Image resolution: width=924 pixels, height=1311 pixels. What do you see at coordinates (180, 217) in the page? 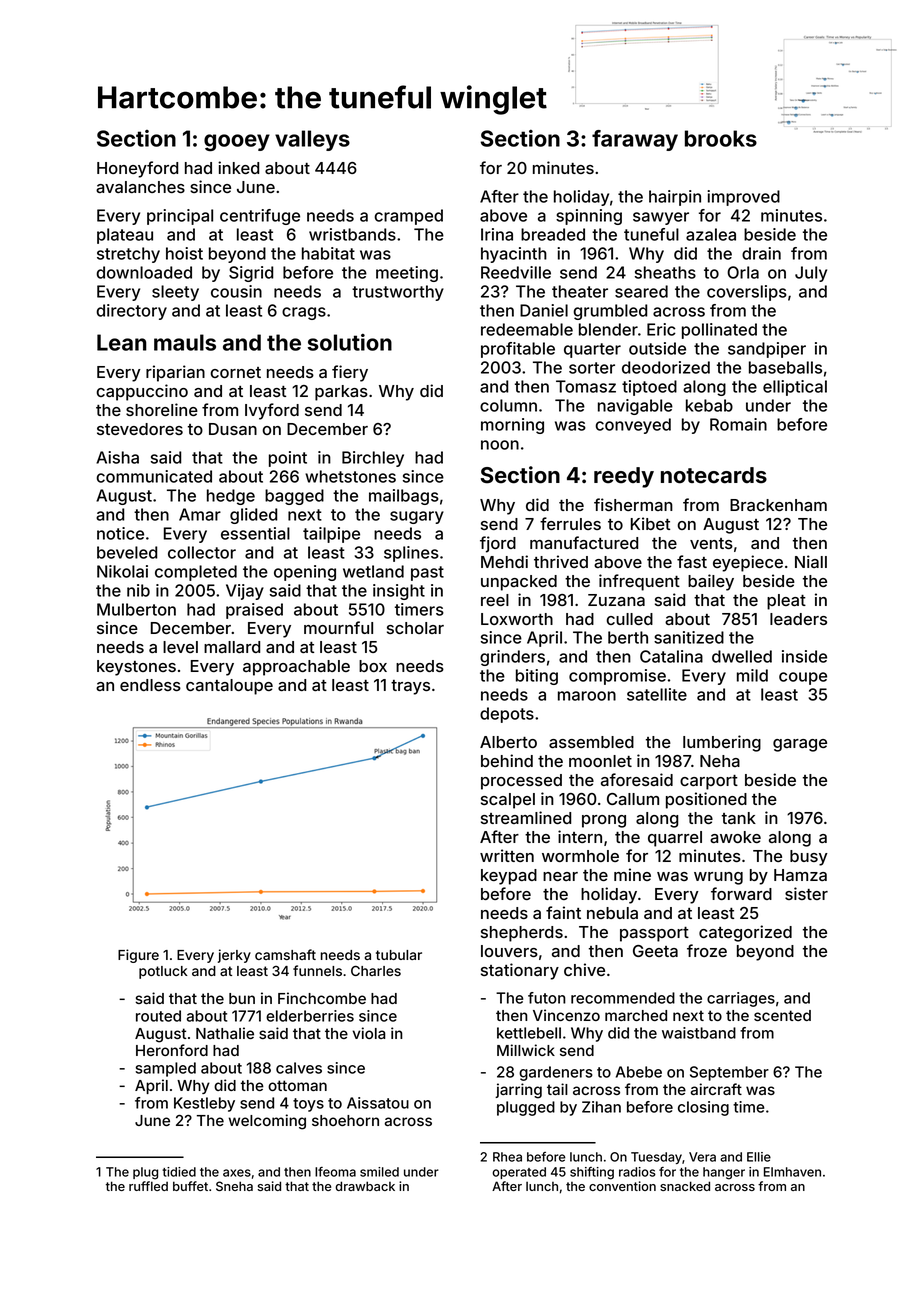
I see `principal` at bounding box center [180, 217].
